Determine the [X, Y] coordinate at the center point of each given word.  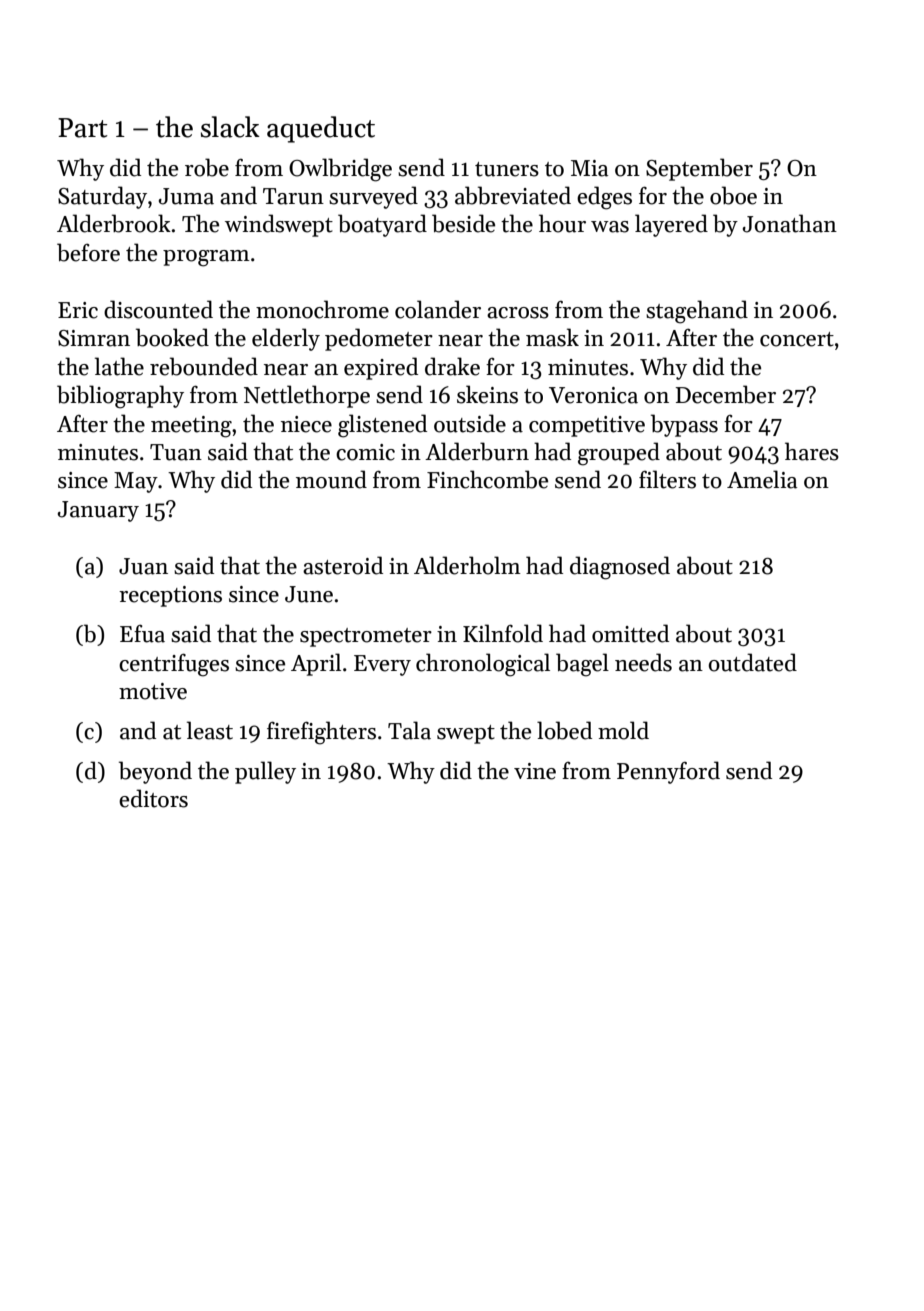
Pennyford [668, 772]
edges [604, 198]
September [699, 169]
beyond [155, 772]
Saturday [102, 197]
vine [535, 771]
